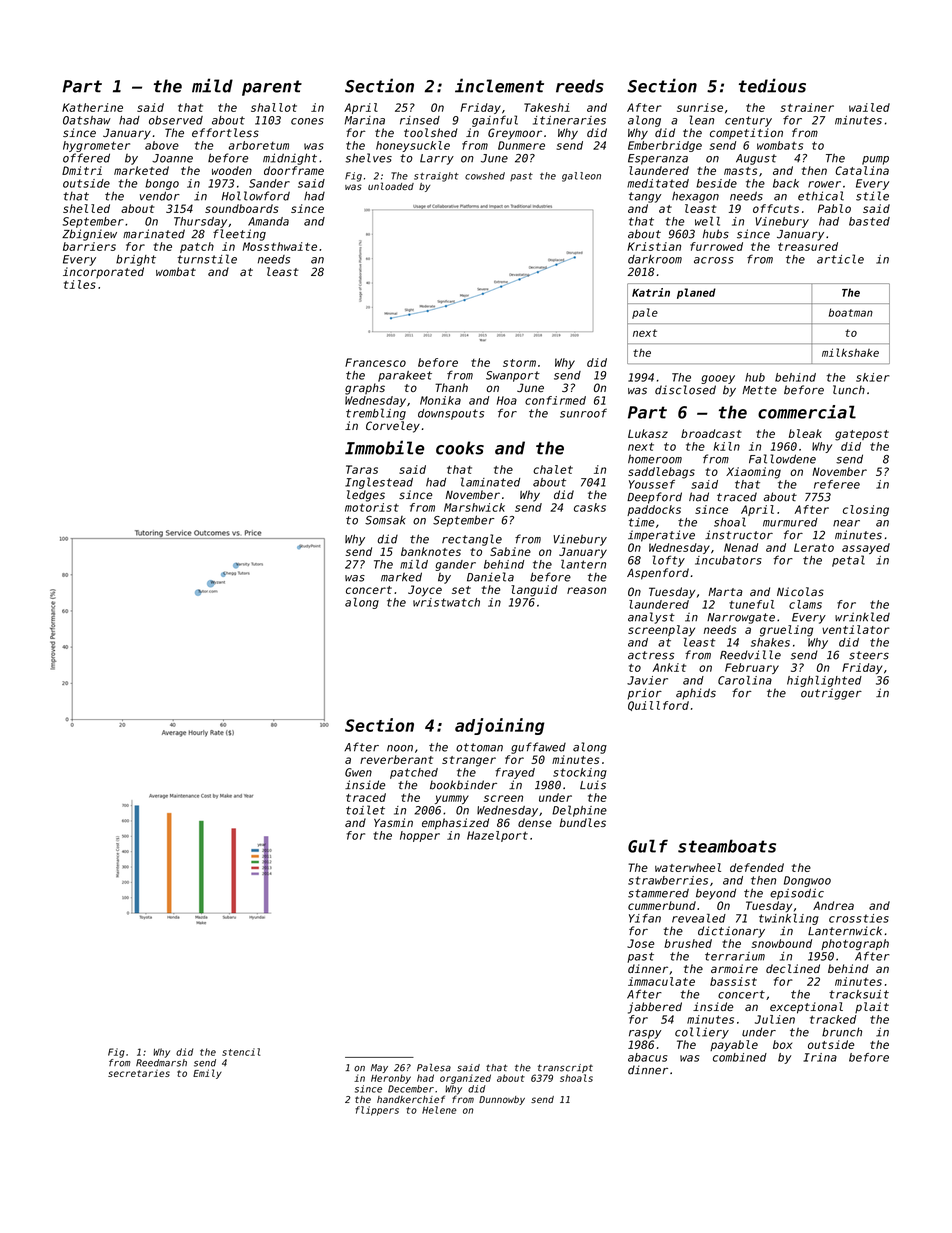  Describe the element at coordinates (580, 86) in the screenshot. I see `reeds` at that location.
